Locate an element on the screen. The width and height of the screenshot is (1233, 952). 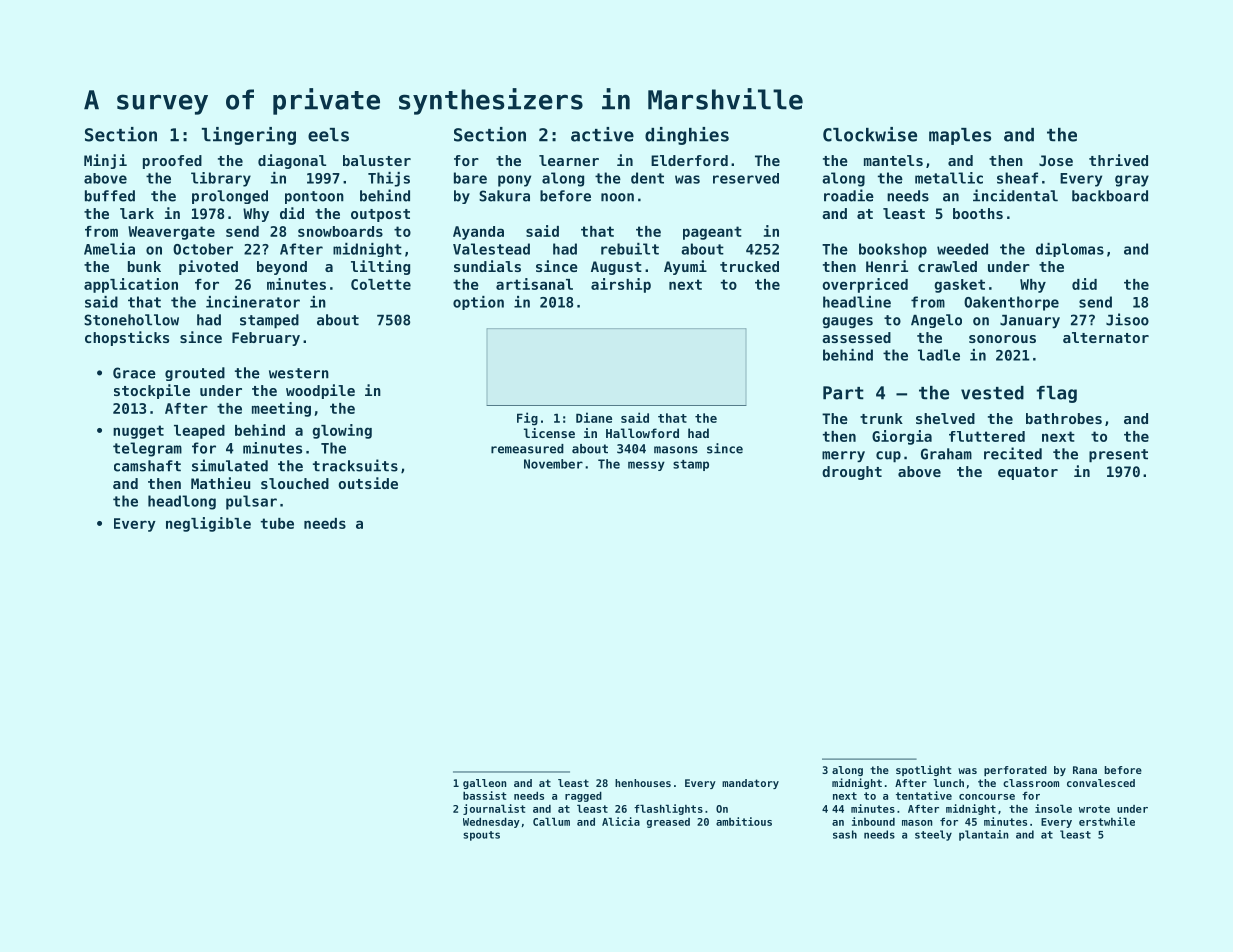
headline is located at coordinates (857, 302).
